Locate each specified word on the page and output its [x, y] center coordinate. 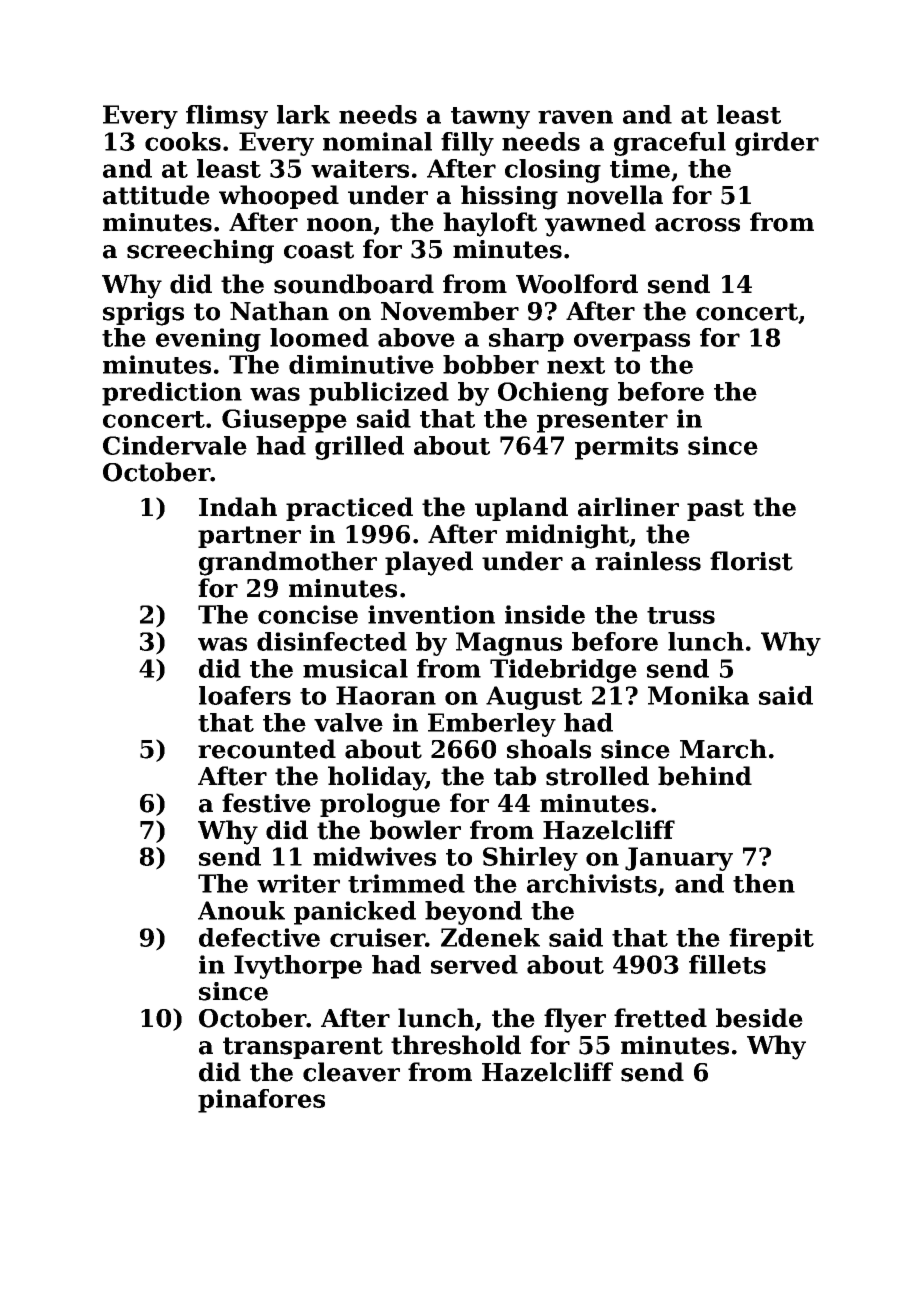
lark [303, 114]
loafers [245, 695]
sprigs [143, 314]
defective [259, 937]
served [474, 964]
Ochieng [553, 394]
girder [777, 144]
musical [355, 668]
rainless [648, 561]
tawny [490, 118]
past [715, 510]
